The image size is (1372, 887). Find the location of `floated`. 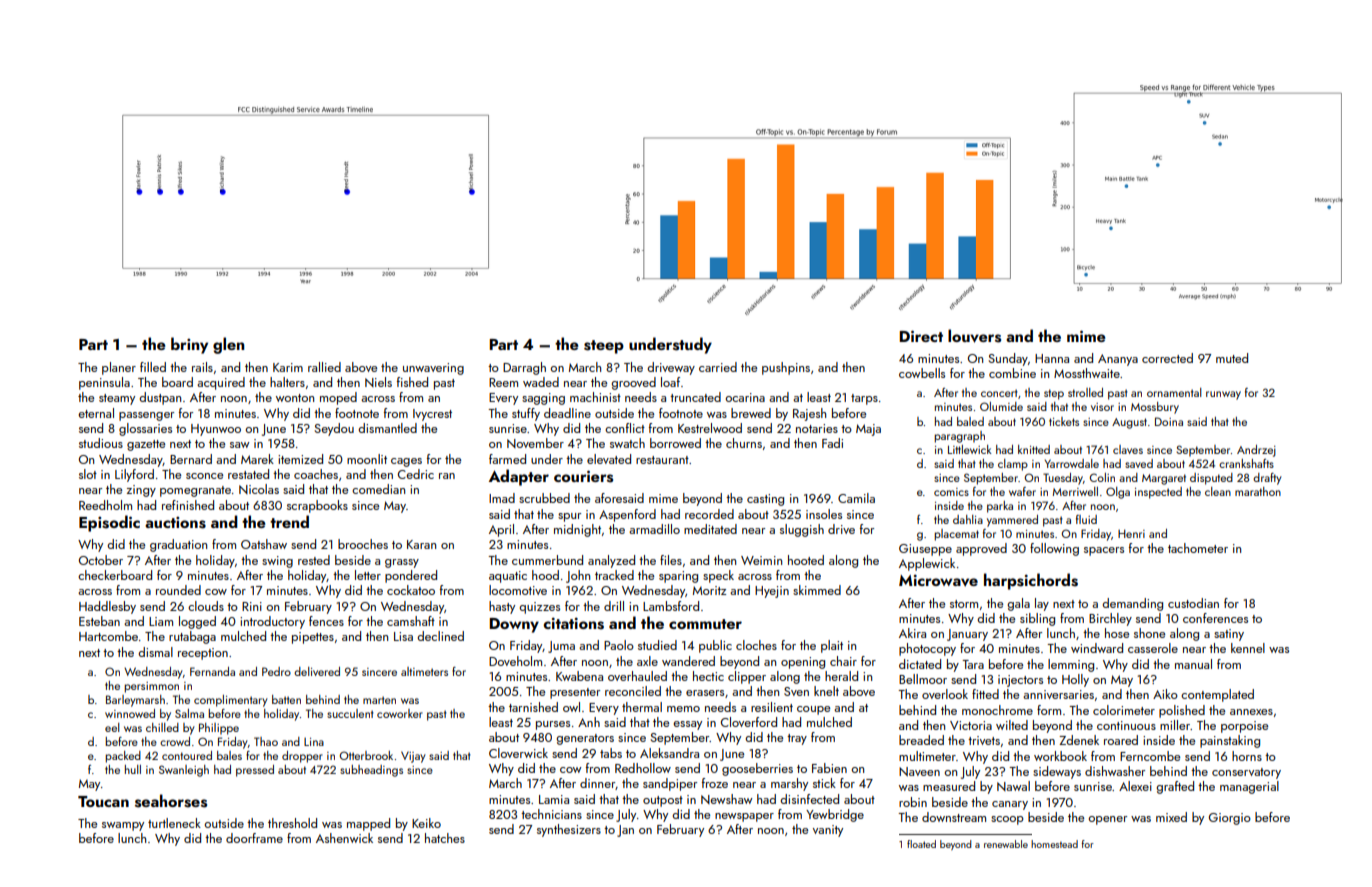

floated is located at coordinates (921, 844).
